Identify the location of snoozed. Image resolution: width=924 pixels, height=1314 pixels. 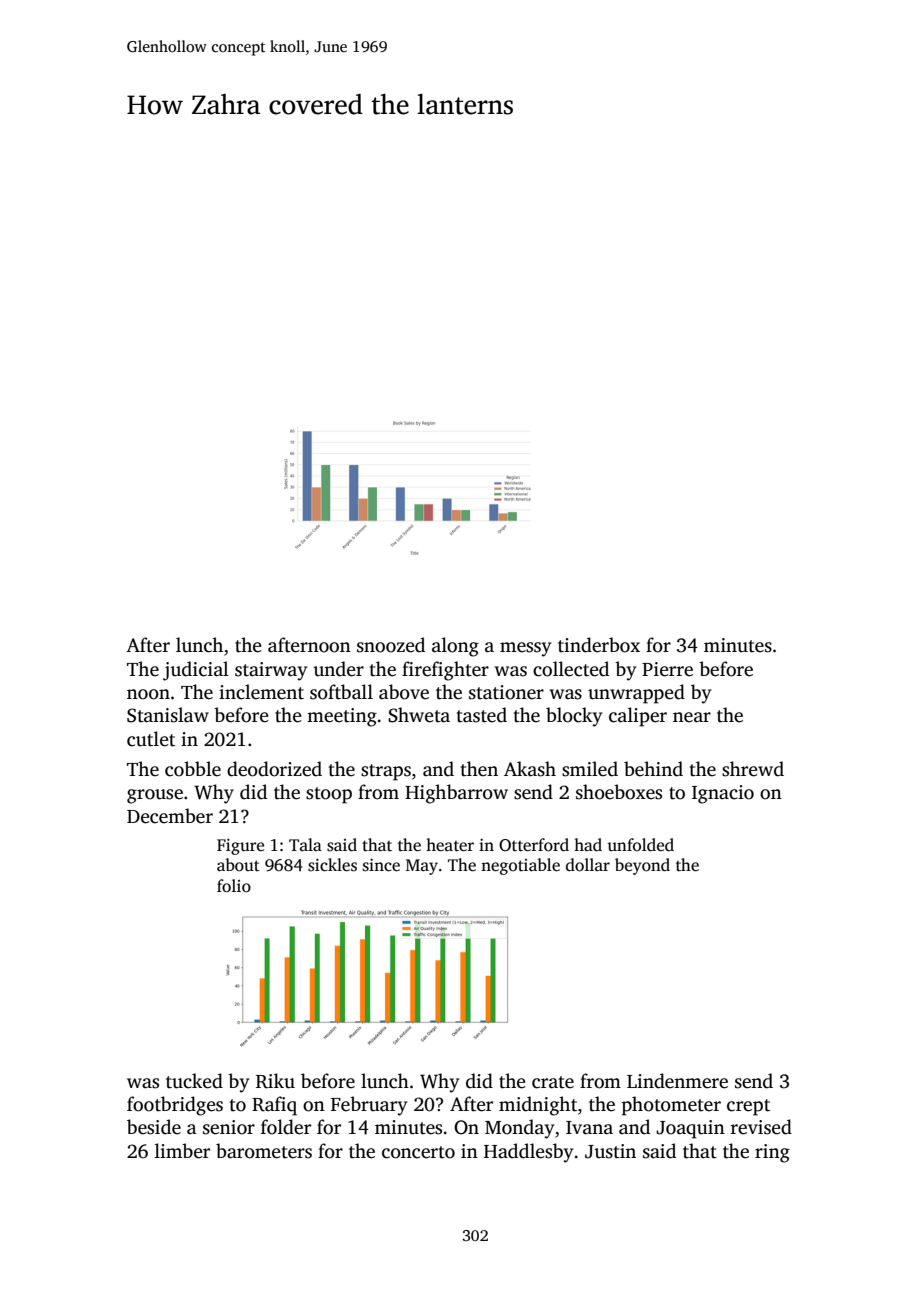
(391, 645).
